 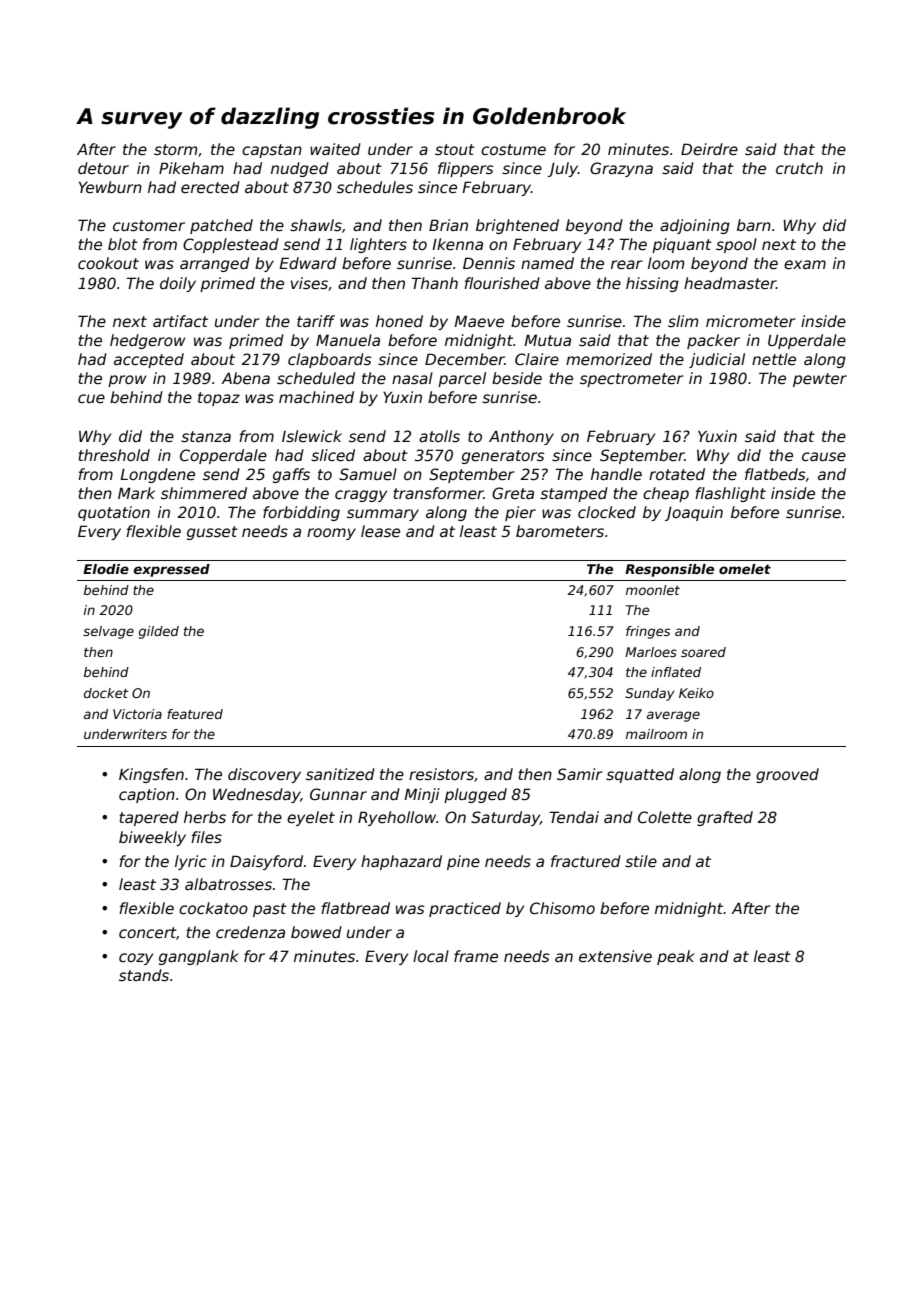 I want to click on Wednesday, so click(x=256, y=795).
